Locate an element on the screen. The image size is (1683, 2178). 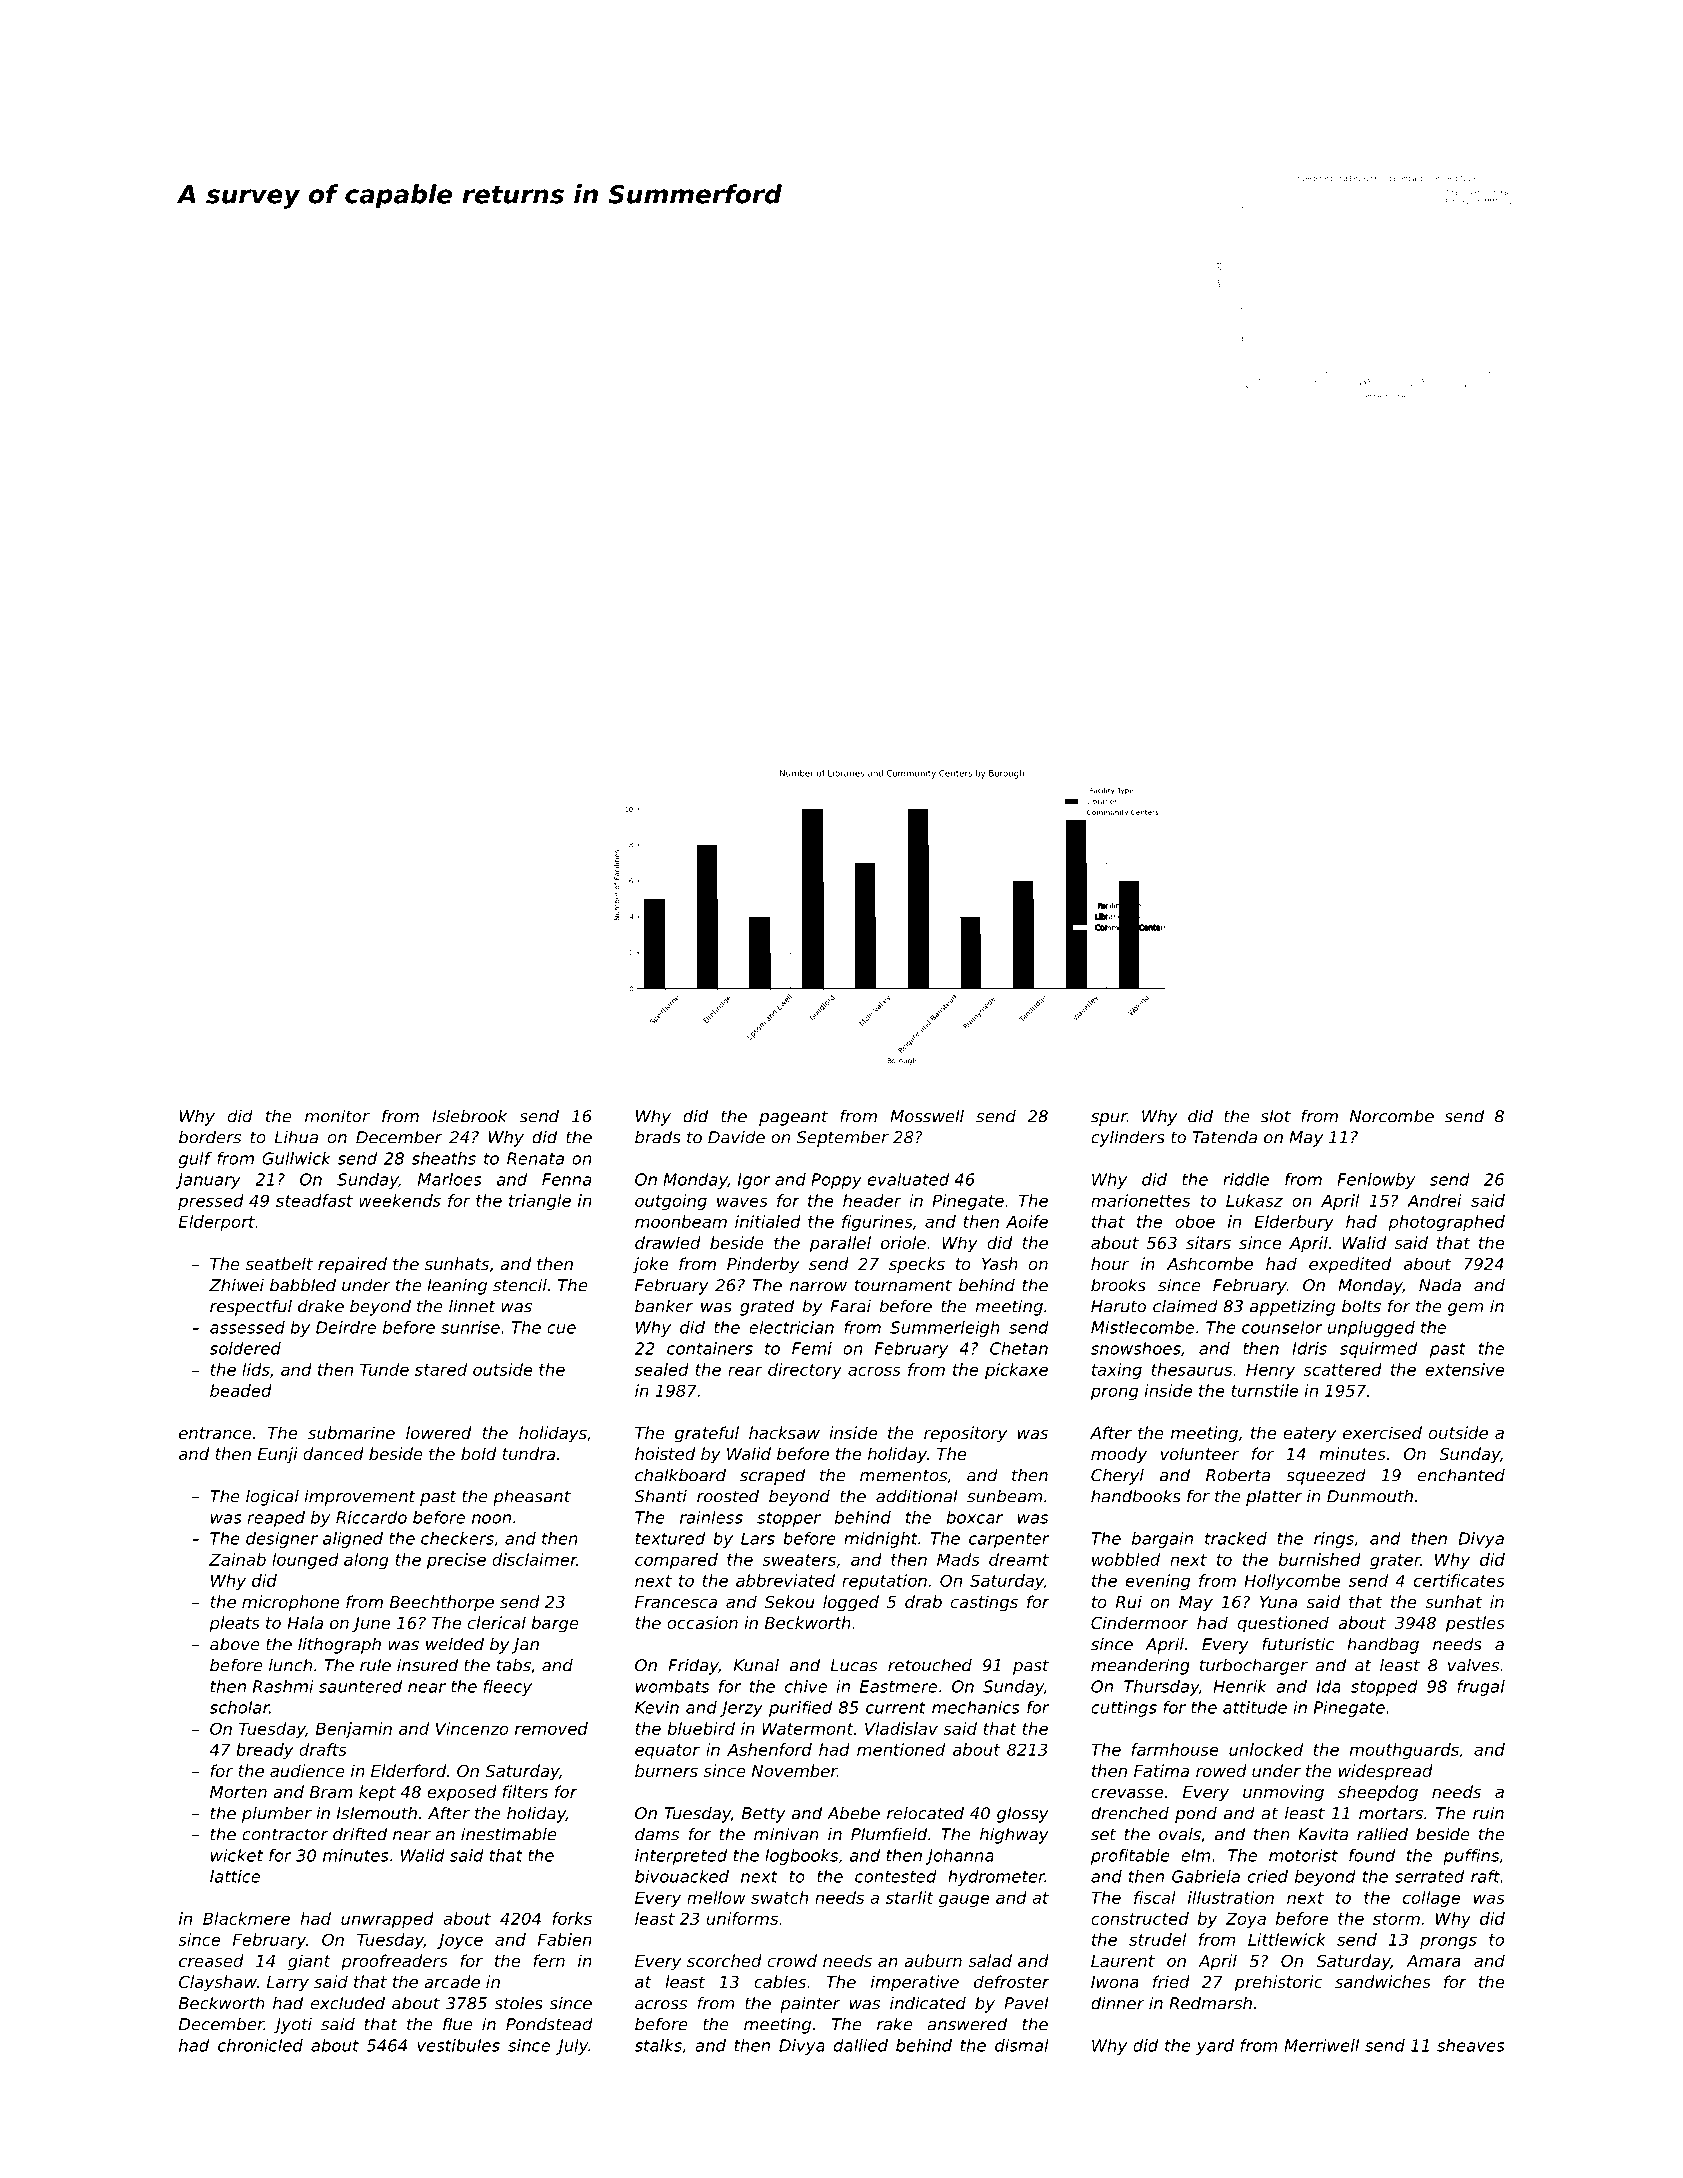
unwrapped is located at coordinates (387, 1920).
